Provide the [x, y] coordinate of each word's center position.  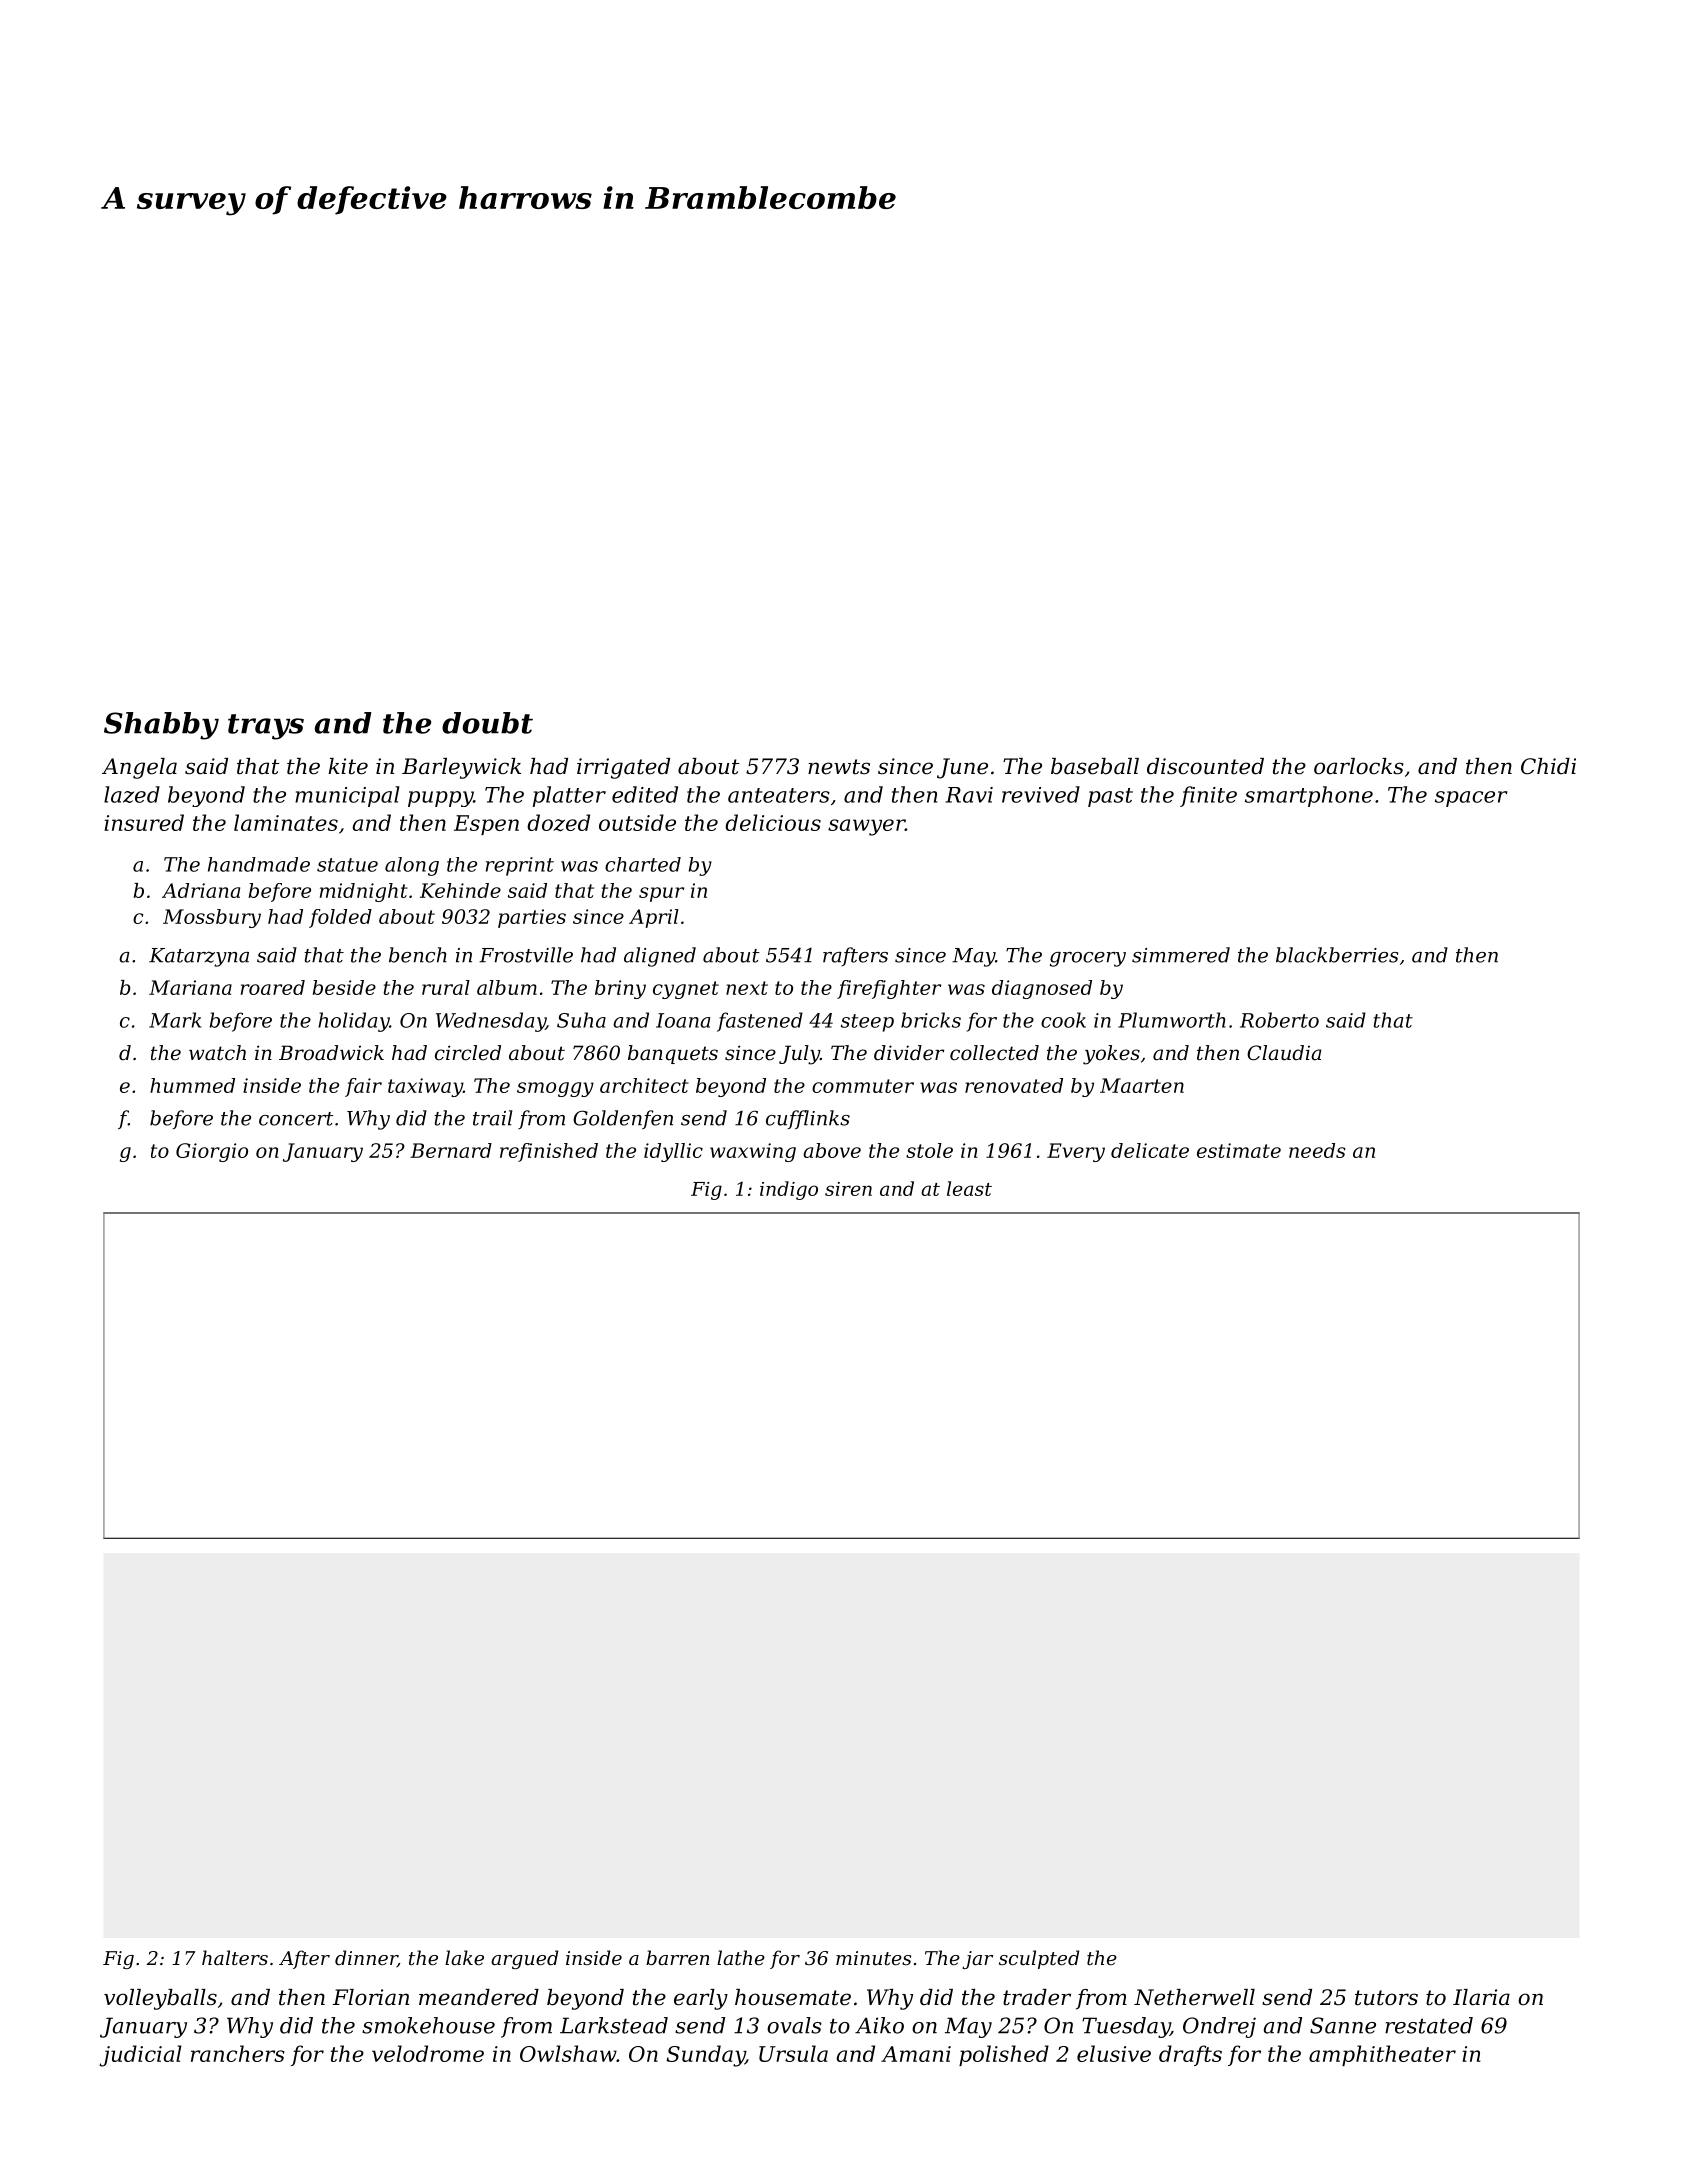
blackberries [1337, 955]
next [747, 988]
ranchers [238, 2053]
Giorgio [212, 1152]
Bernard [451, 1150]
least [969, 1188]
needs [1317, 1150]
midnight [364, 892]
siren [848, 1189]
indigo [789, 1190]
